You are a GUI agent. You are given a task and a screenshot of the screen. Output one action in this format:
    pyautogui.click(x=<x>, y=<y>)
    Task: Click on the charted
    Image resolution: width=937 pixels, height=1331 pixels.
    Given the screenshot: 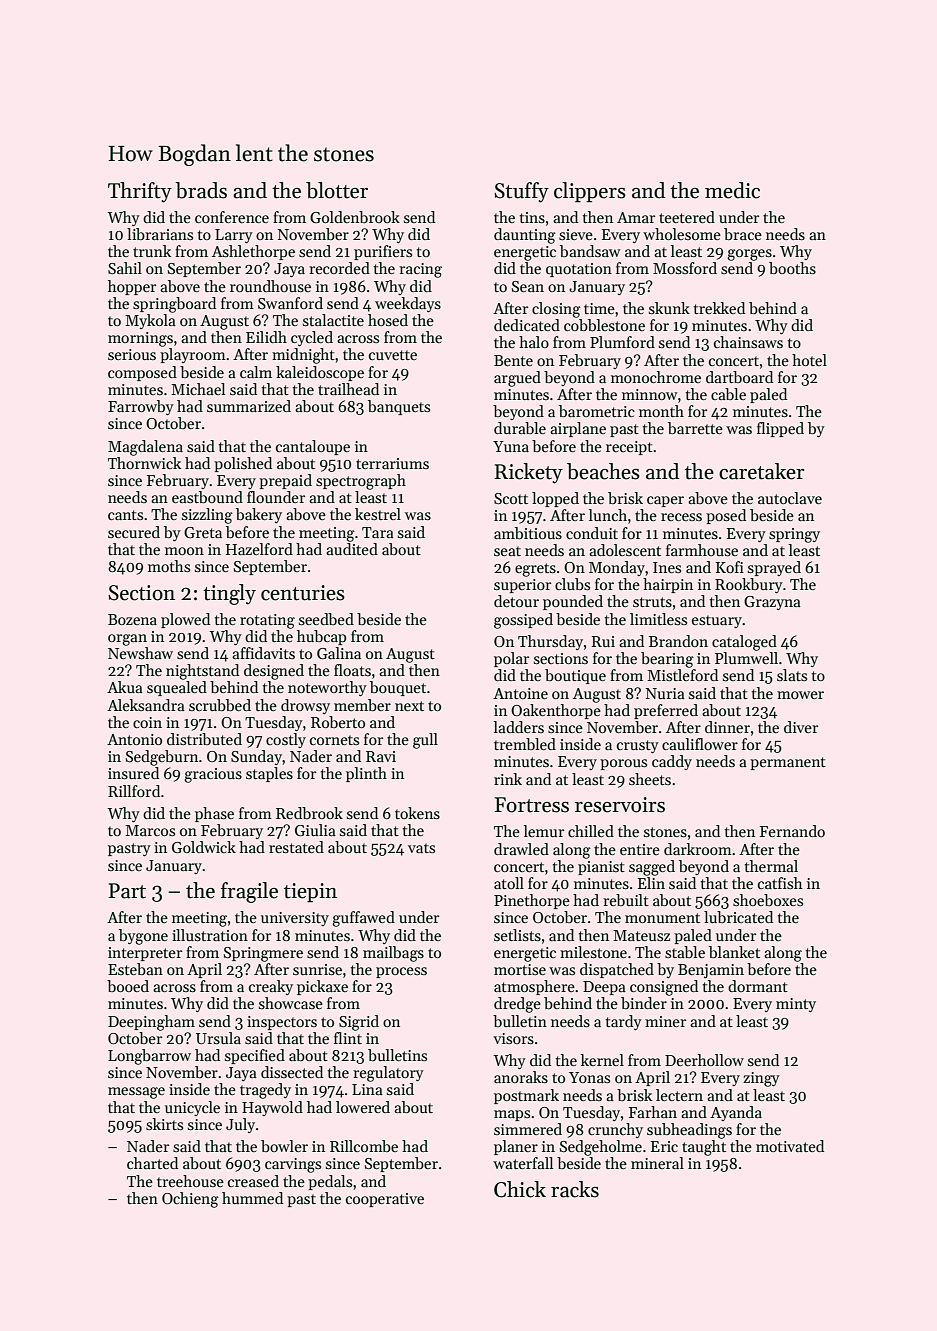 What is the action you would take?
    pyautogui.click(x=152, y=1163)
